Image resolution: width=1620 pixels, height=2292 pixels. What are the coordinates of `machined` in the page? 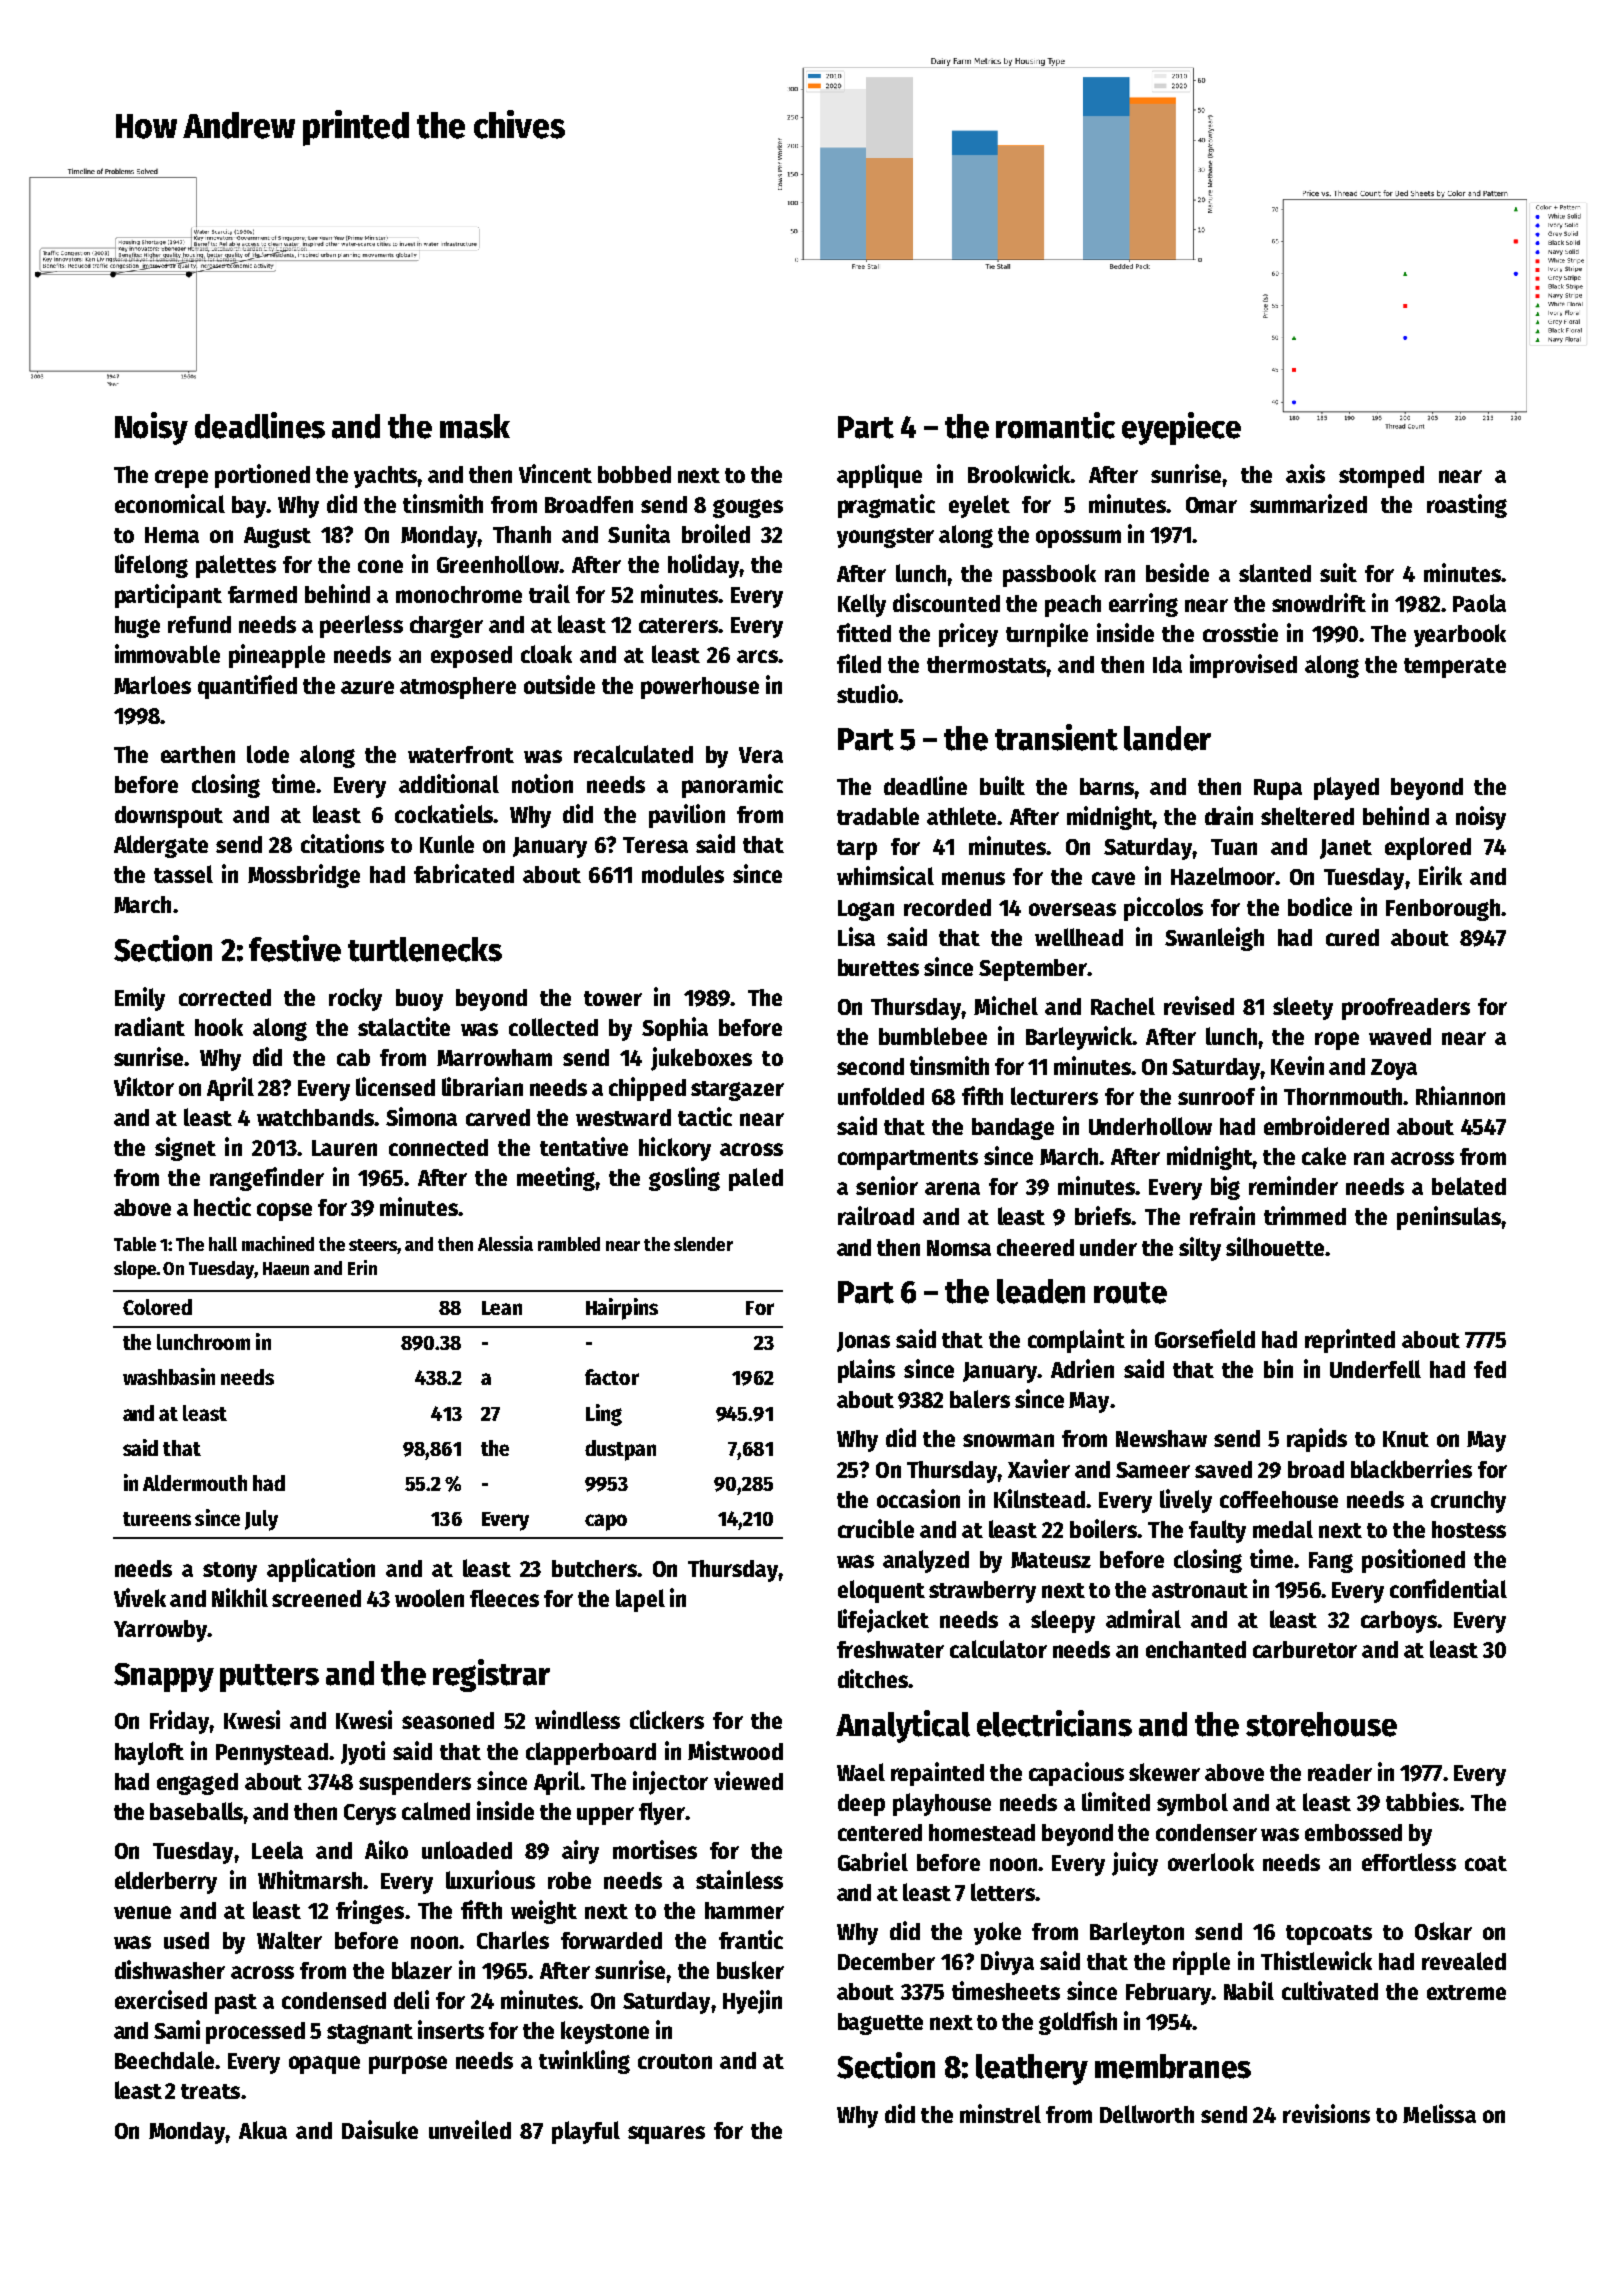 It's located at (278, 1243).
